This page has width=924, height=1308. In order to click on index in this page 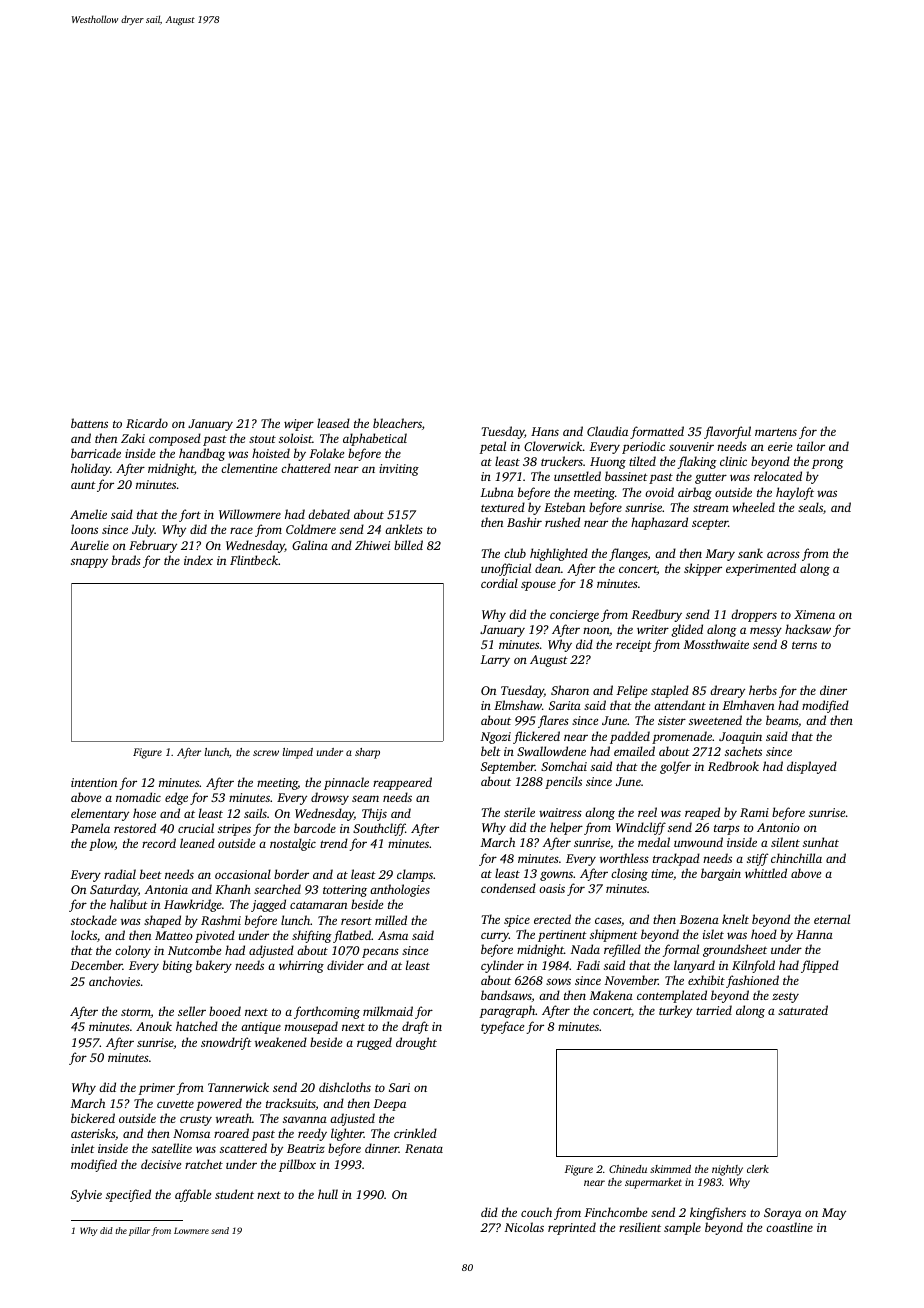, I will do `click(198, 560)`.
